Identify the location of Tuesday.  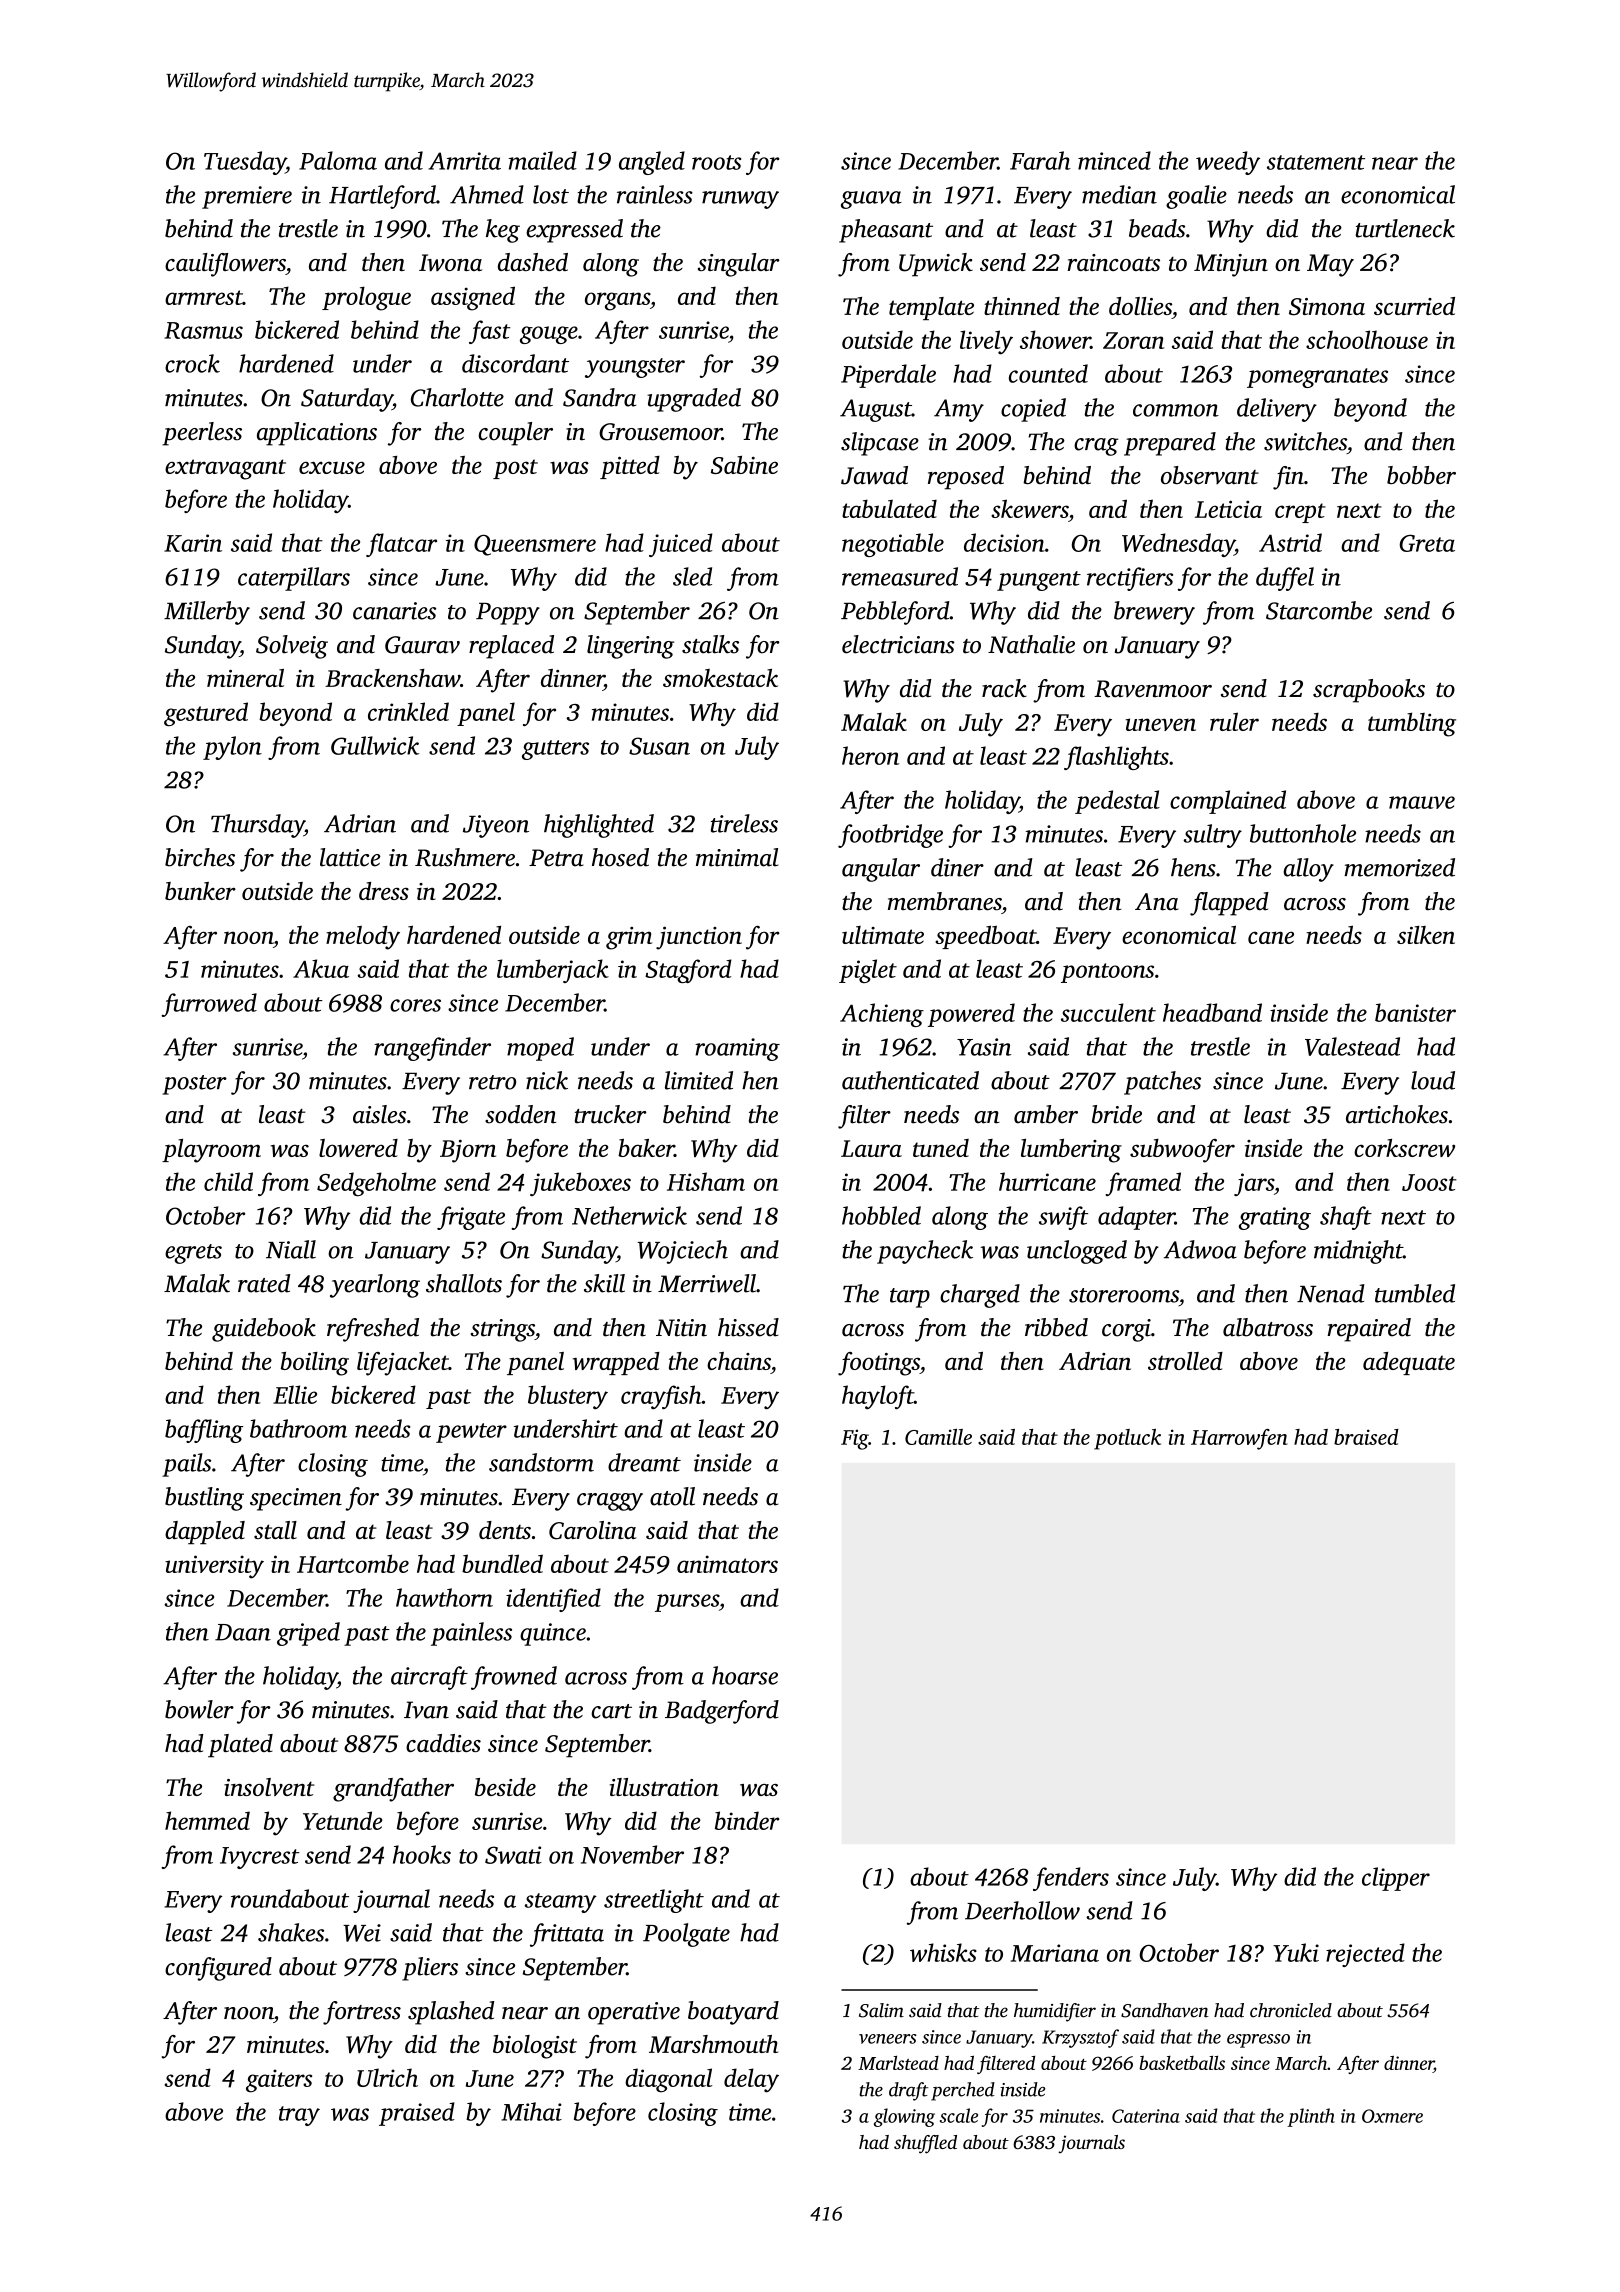
(245, 163).
